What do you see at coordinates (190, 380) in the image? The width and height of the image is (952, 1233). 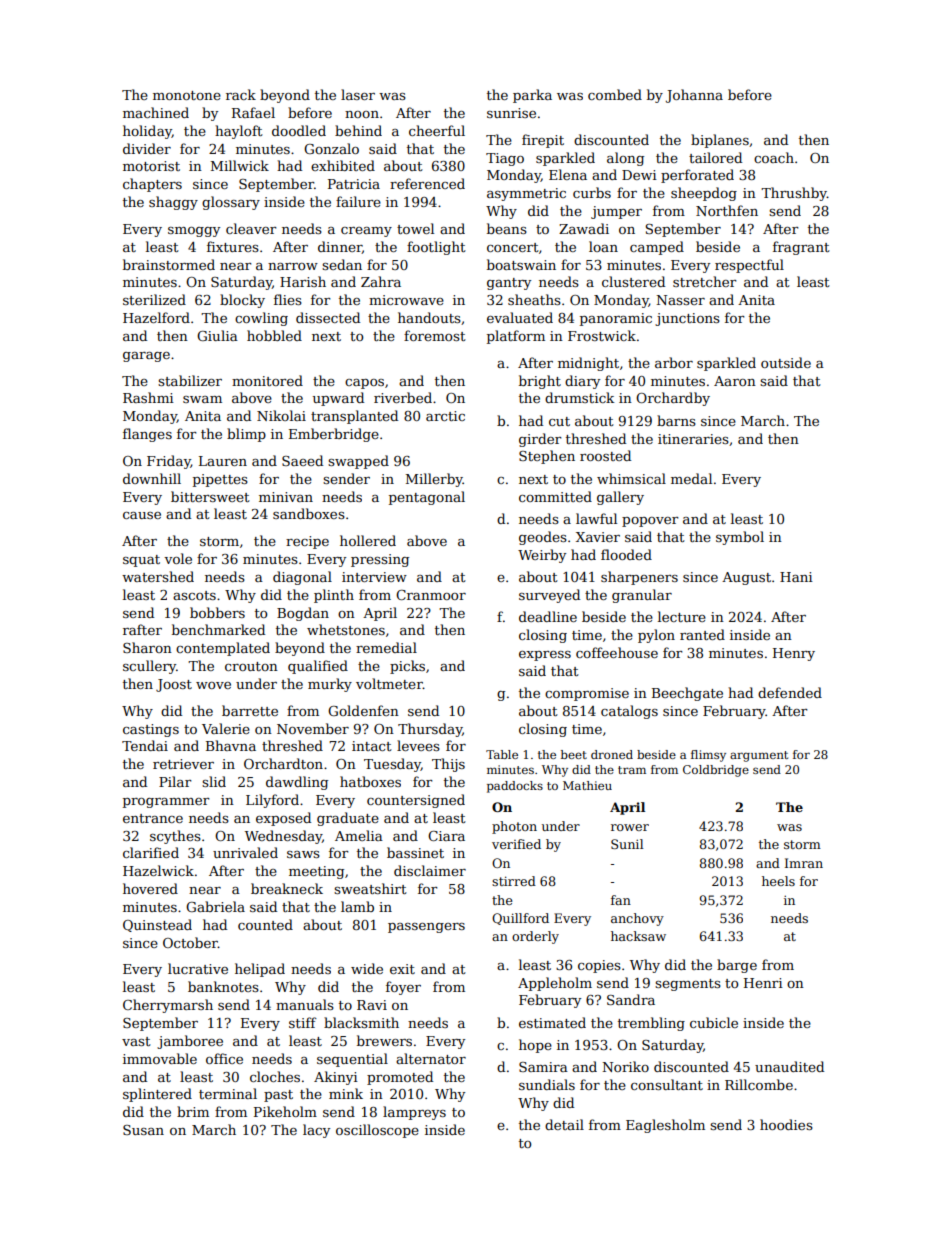 I see `stabilizer` at bounding box center [190, 380].
